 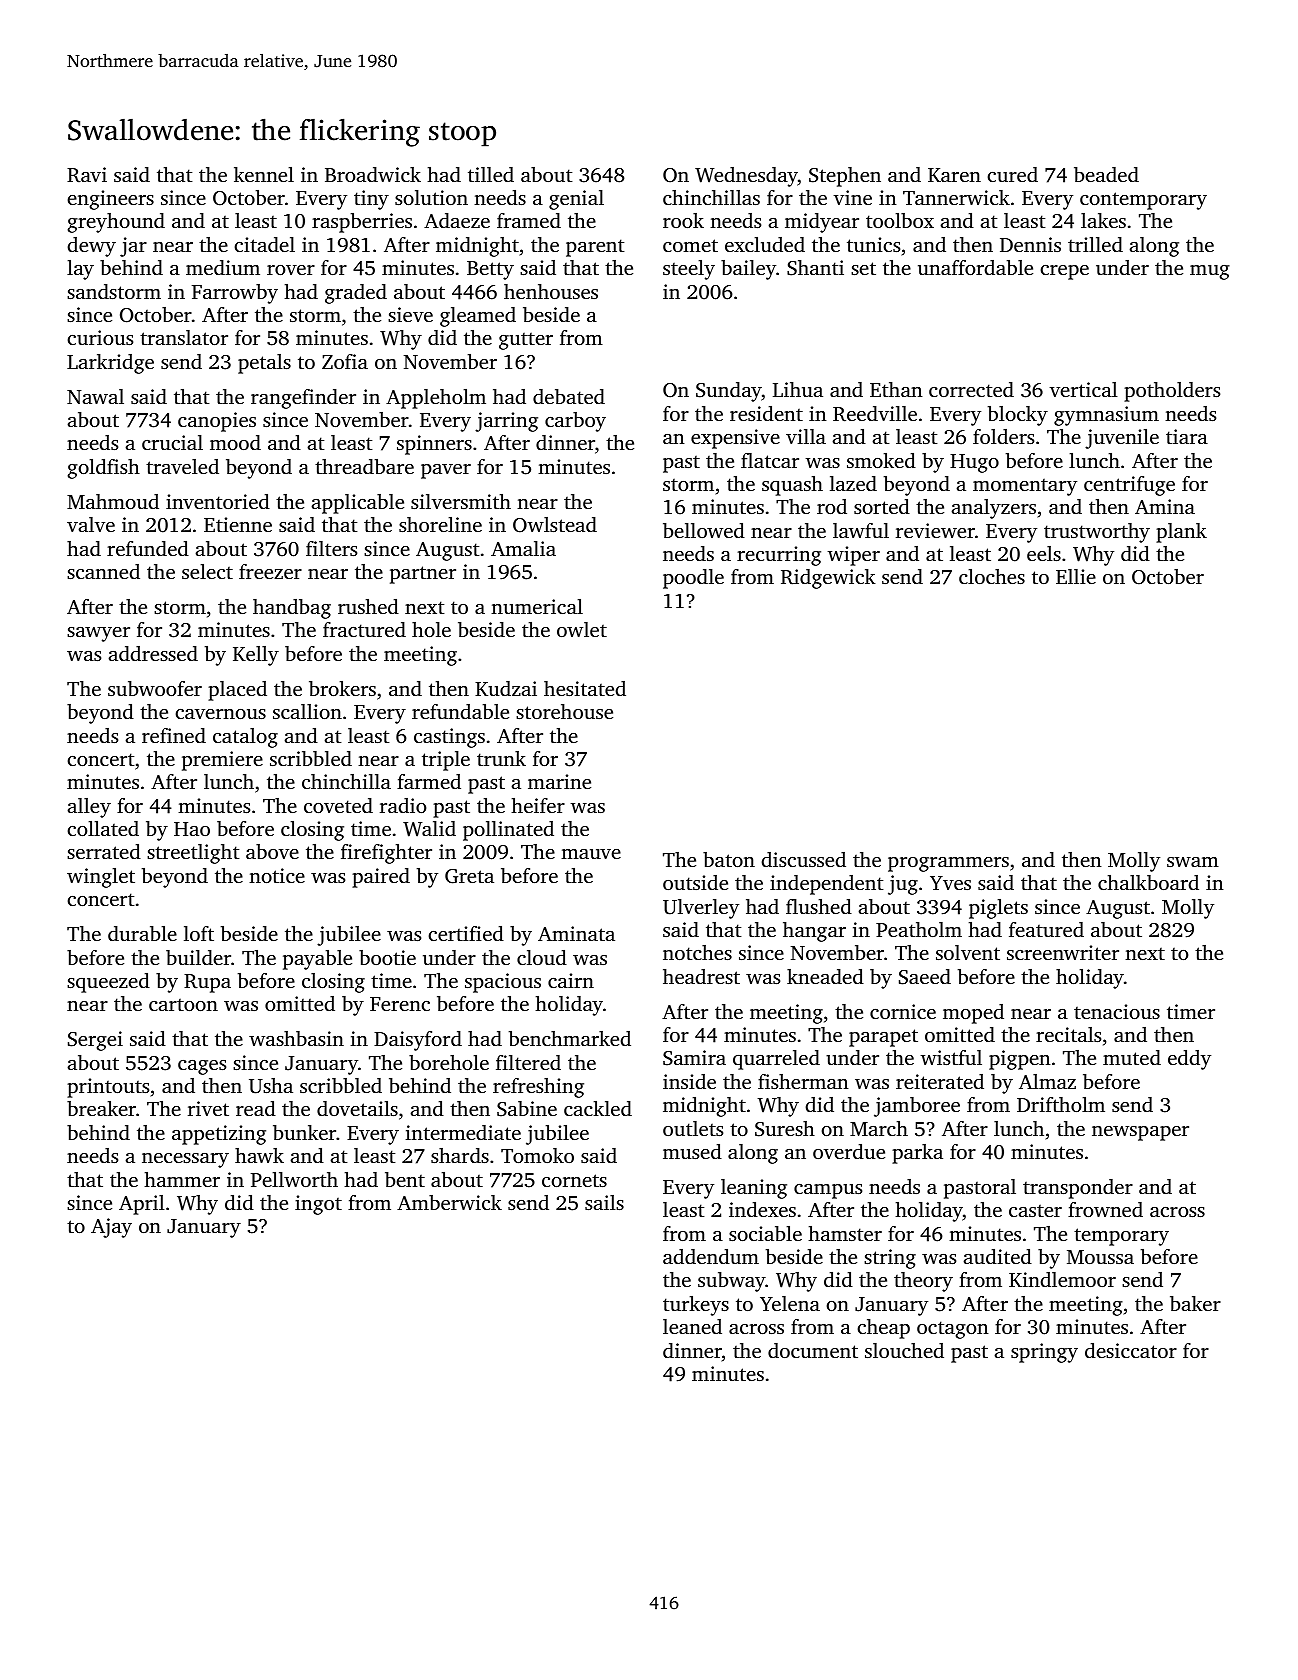 What do you see at coordinates (917, 1107) in the screenshot?
I see `jamboree` at bounding box center [917, 1107].
